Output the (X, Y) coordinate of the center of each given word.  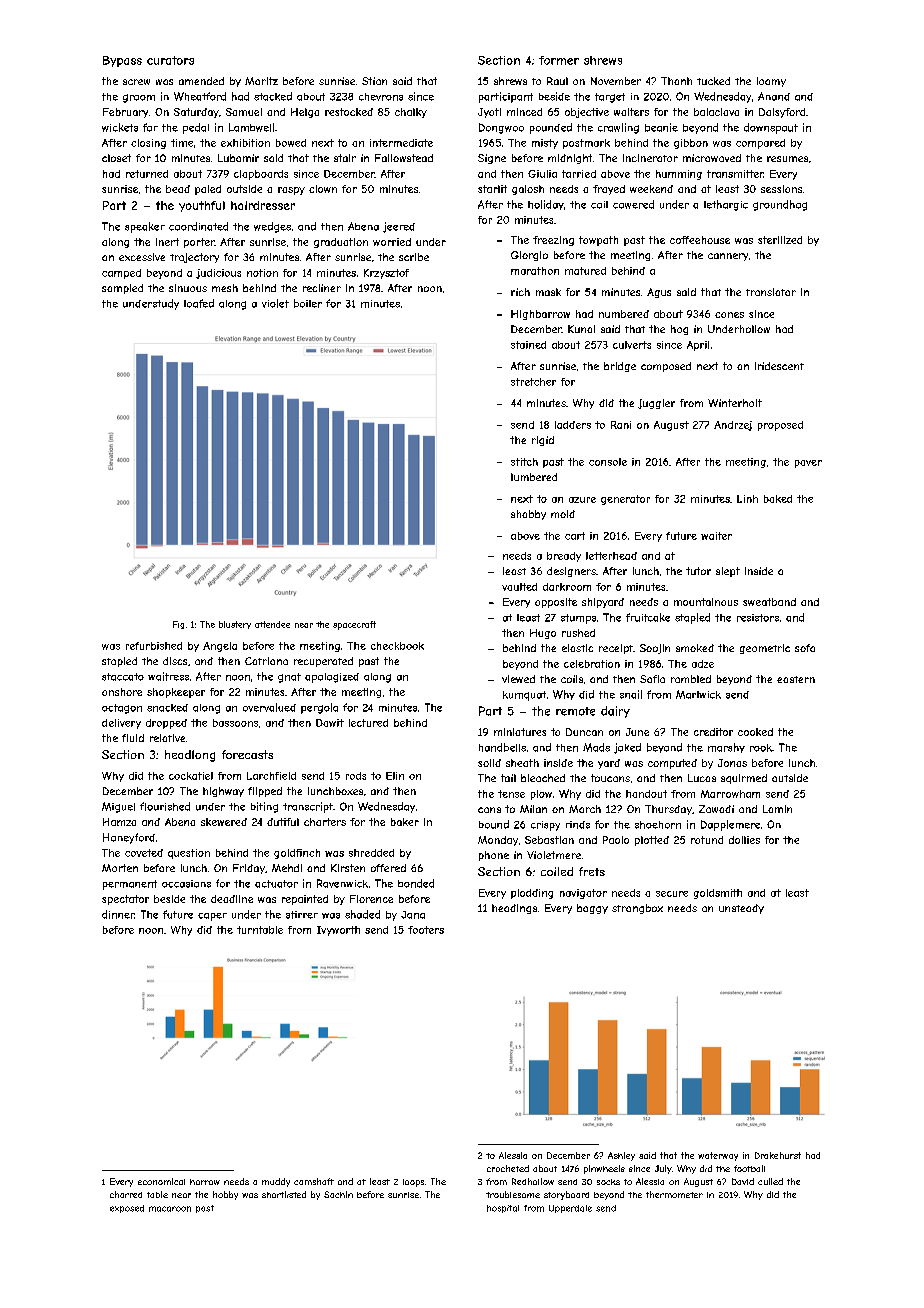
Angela (220, 647)
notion (262, 273)
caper (212, 917)
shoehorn (658, 825)
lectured (368, 723)
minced (524, 112)
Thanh (676, 81)
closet (116, 158)
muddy (276, 1182)
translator (771, 292)
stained (528, 345)
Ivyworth (338, 931)
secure (672, 894)
